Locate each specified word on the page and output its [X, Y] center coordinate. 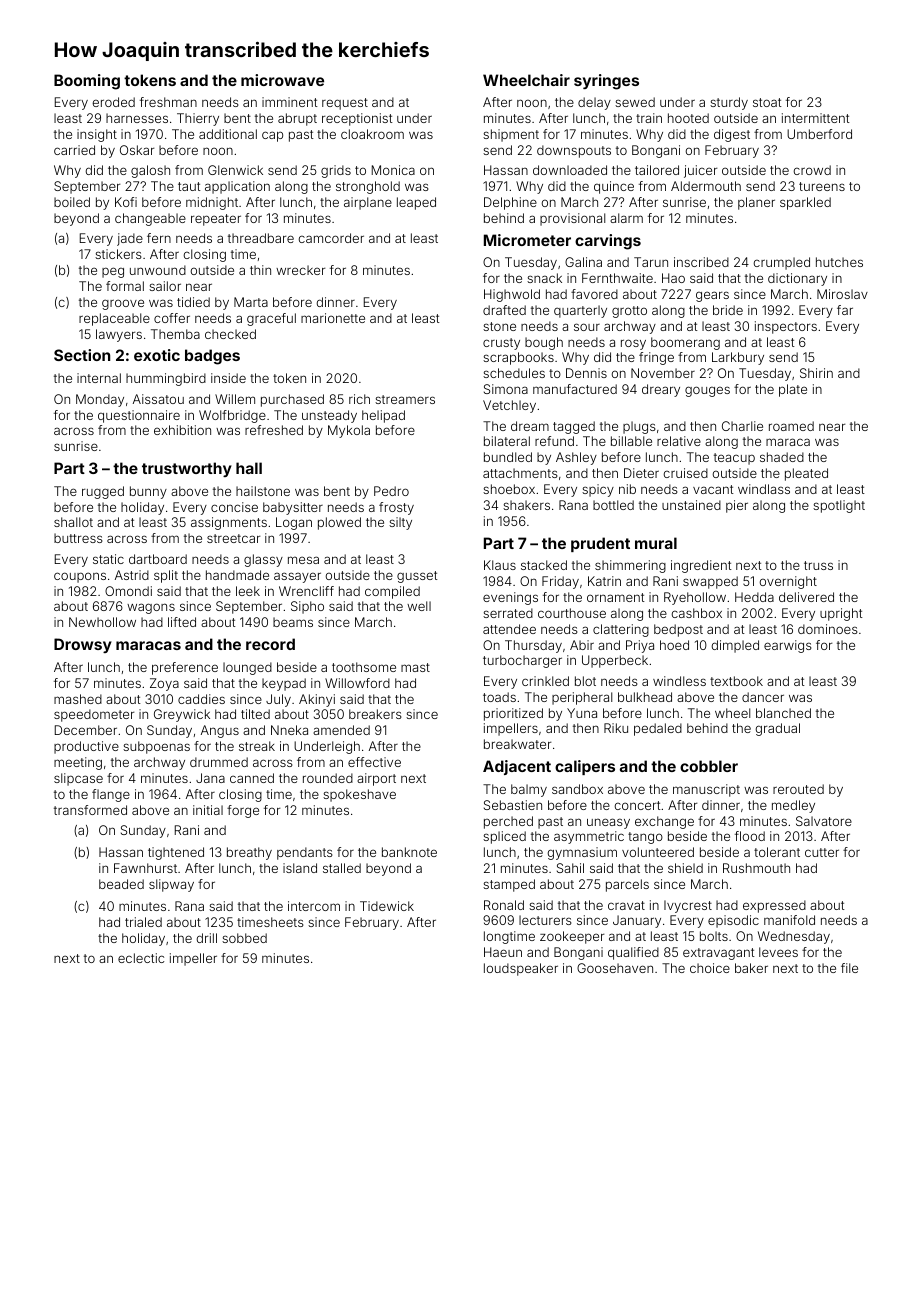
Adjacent [517, 767]
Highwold [512, 295]
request [345, 104]
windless [679, 681]
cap [272, 136]
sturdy [729, 103]
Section [82, 355]
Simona [506, 389]
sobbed [244, 938]
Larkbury [738, 358]
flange [111, 795]
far [845, 310]
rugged [103, 492]
